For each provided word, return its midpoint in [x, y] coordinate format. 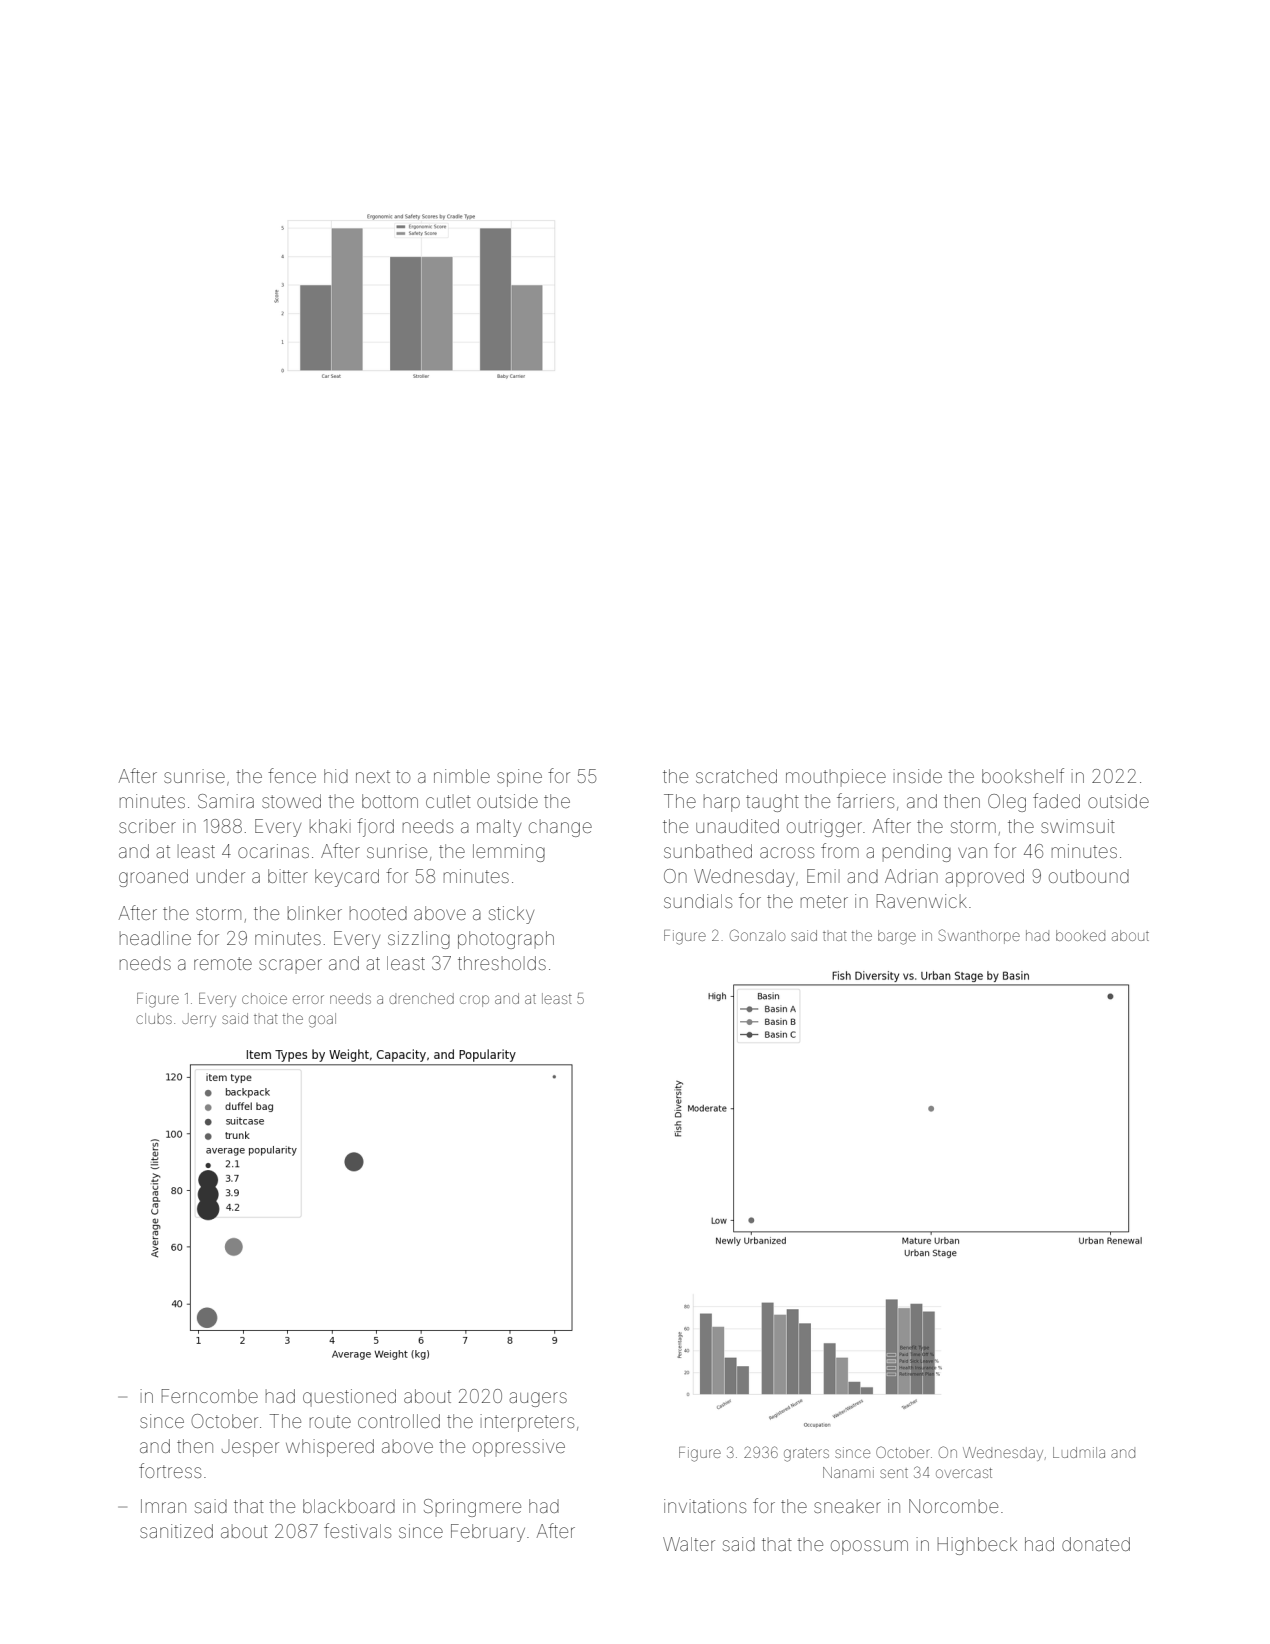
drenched [421, 998]
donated [1096, 1544]
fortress [170, 1470]
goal [322, 1020]
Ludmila [1079, 1452]
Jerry [199, 1020]
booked [1080, 935]
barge [897, 937]
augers [538, 1399]
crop [474, 1001]
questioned [349, 1398]
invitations [705, 1506]
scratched [736, 776]
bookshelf [1023, 775]
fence [292, 775]
